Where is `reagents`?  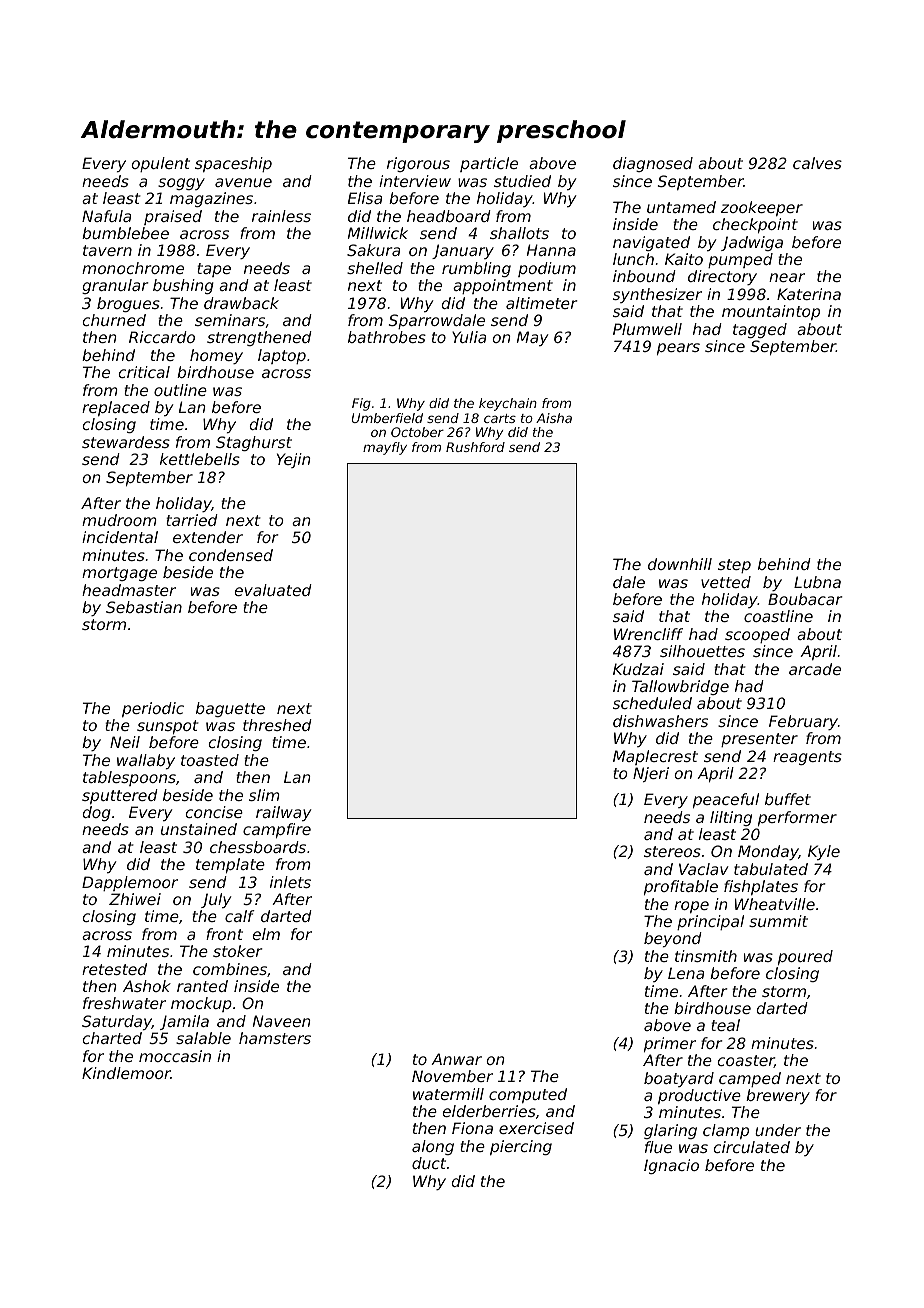
reagents is located at coordinates (807, 758).
